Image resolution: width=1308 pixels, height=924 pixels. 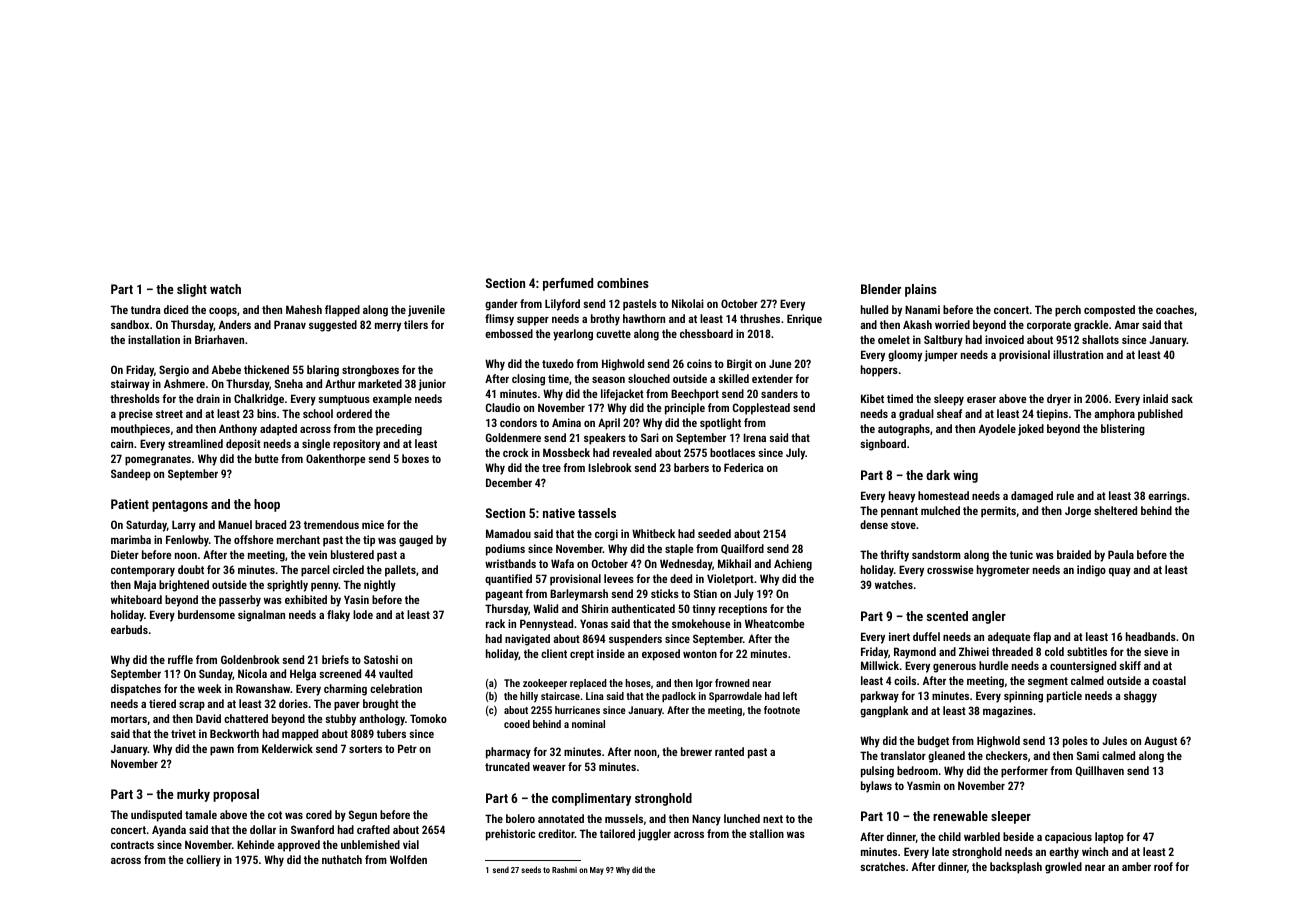 I want to click on shaggy, so click(x=1140, y=697).
